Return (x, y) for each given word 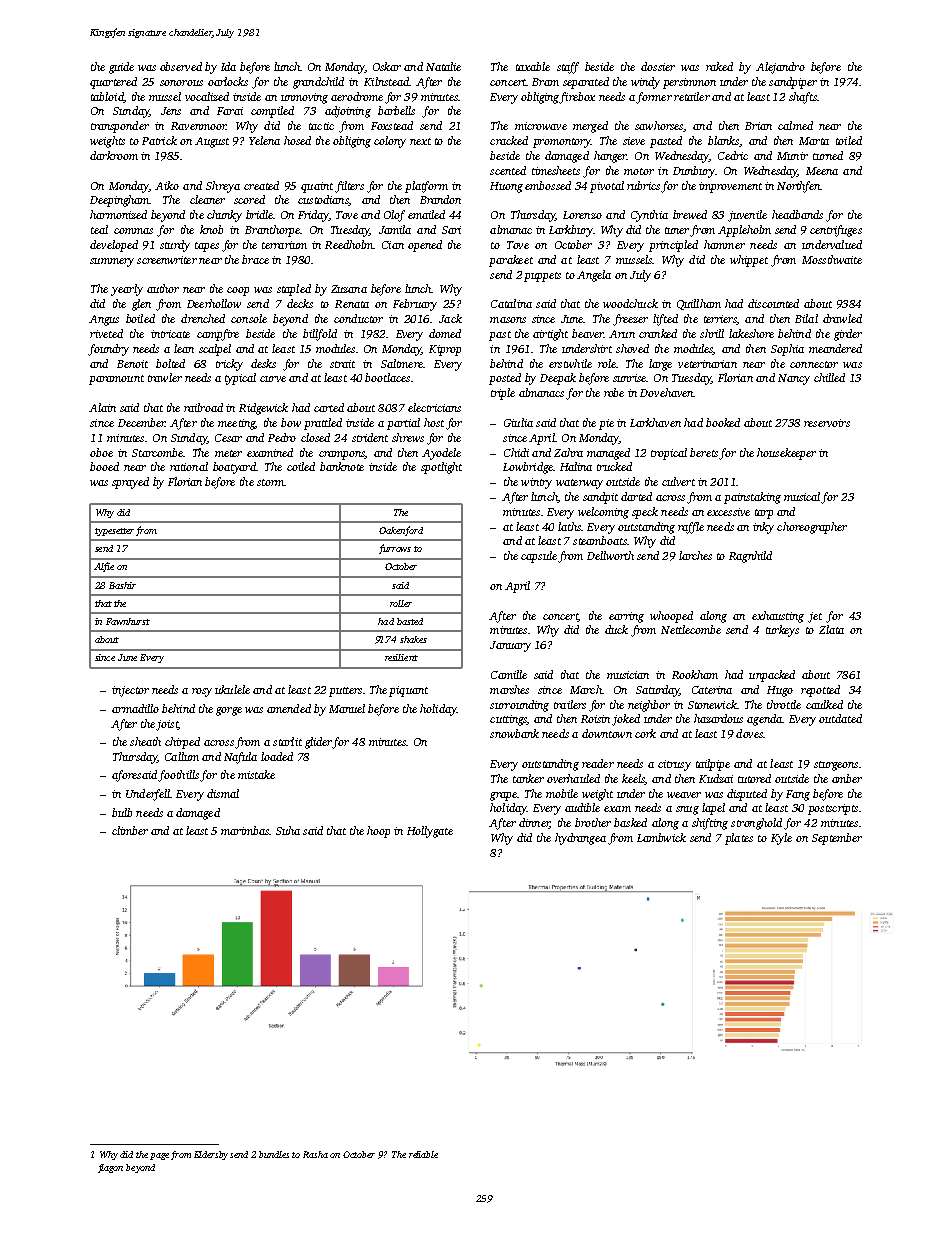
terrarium (284, 245)
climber (130, 830)
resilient (401, 657)
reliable (423, 1154)
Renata (352, 304)
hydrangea (580, 839)
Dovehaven (666, 392)
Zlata (831, 629)
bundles (274, 1154)
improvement (730, 187)
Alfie (104, 567)
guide (121, 68)
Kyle (781, 839)
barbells (396, 110)
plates (739, 839)
